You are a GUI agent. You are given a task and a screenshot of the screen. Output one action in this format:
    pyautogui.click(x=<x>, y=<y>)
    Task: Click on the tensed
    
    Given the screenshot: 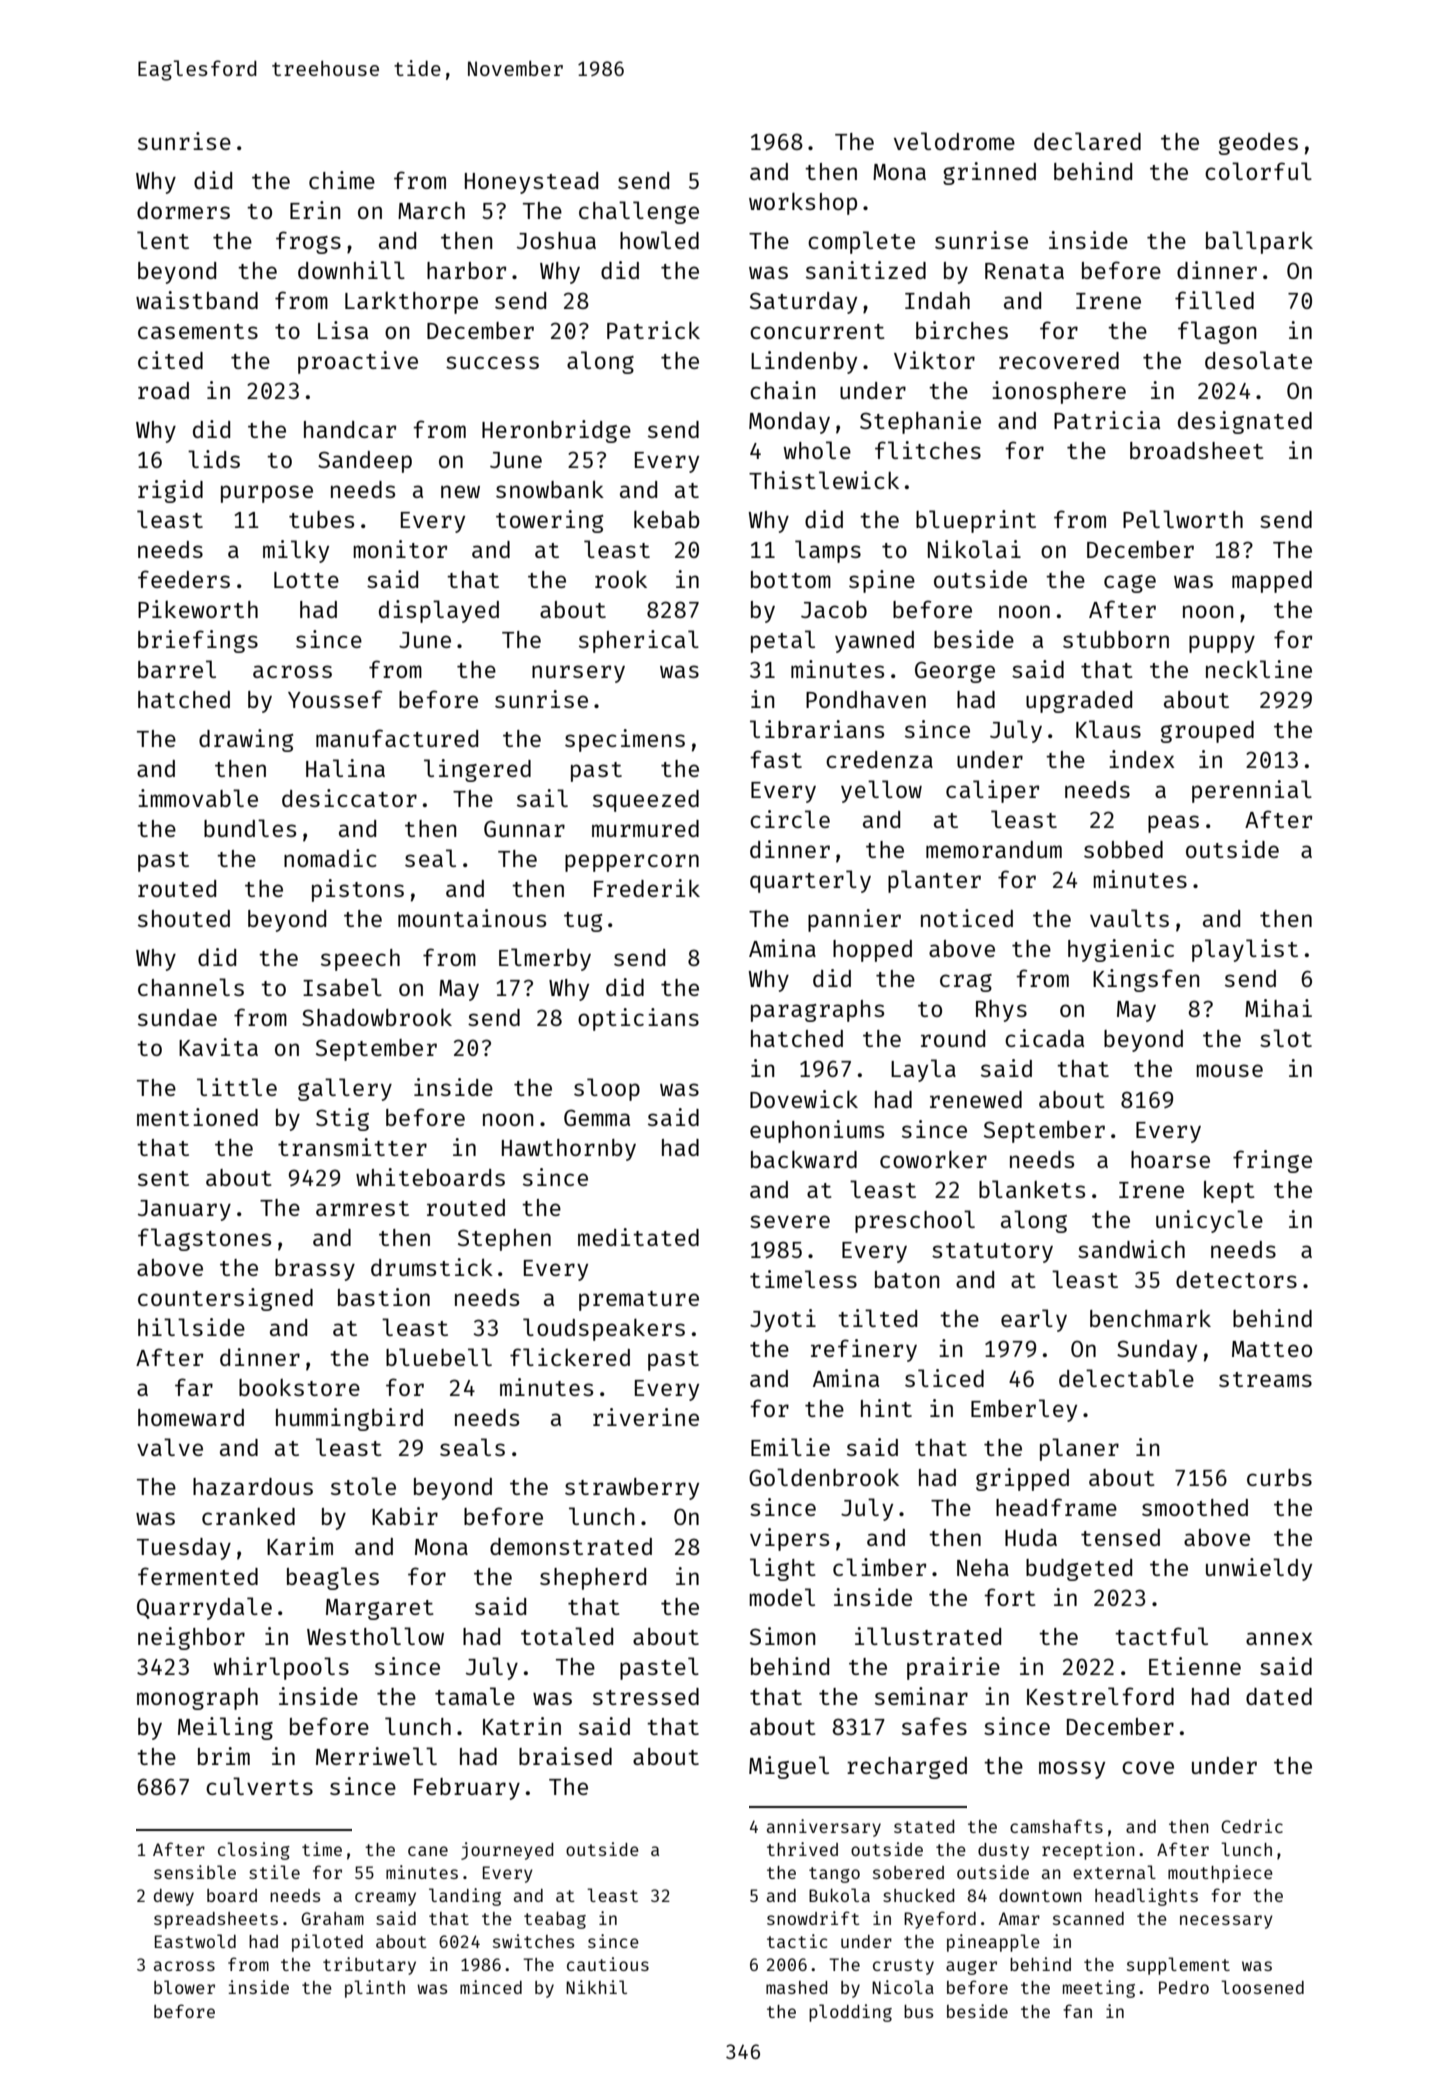 What is the action you would take?
    pyautogui.click(x=1120, y=1537)
